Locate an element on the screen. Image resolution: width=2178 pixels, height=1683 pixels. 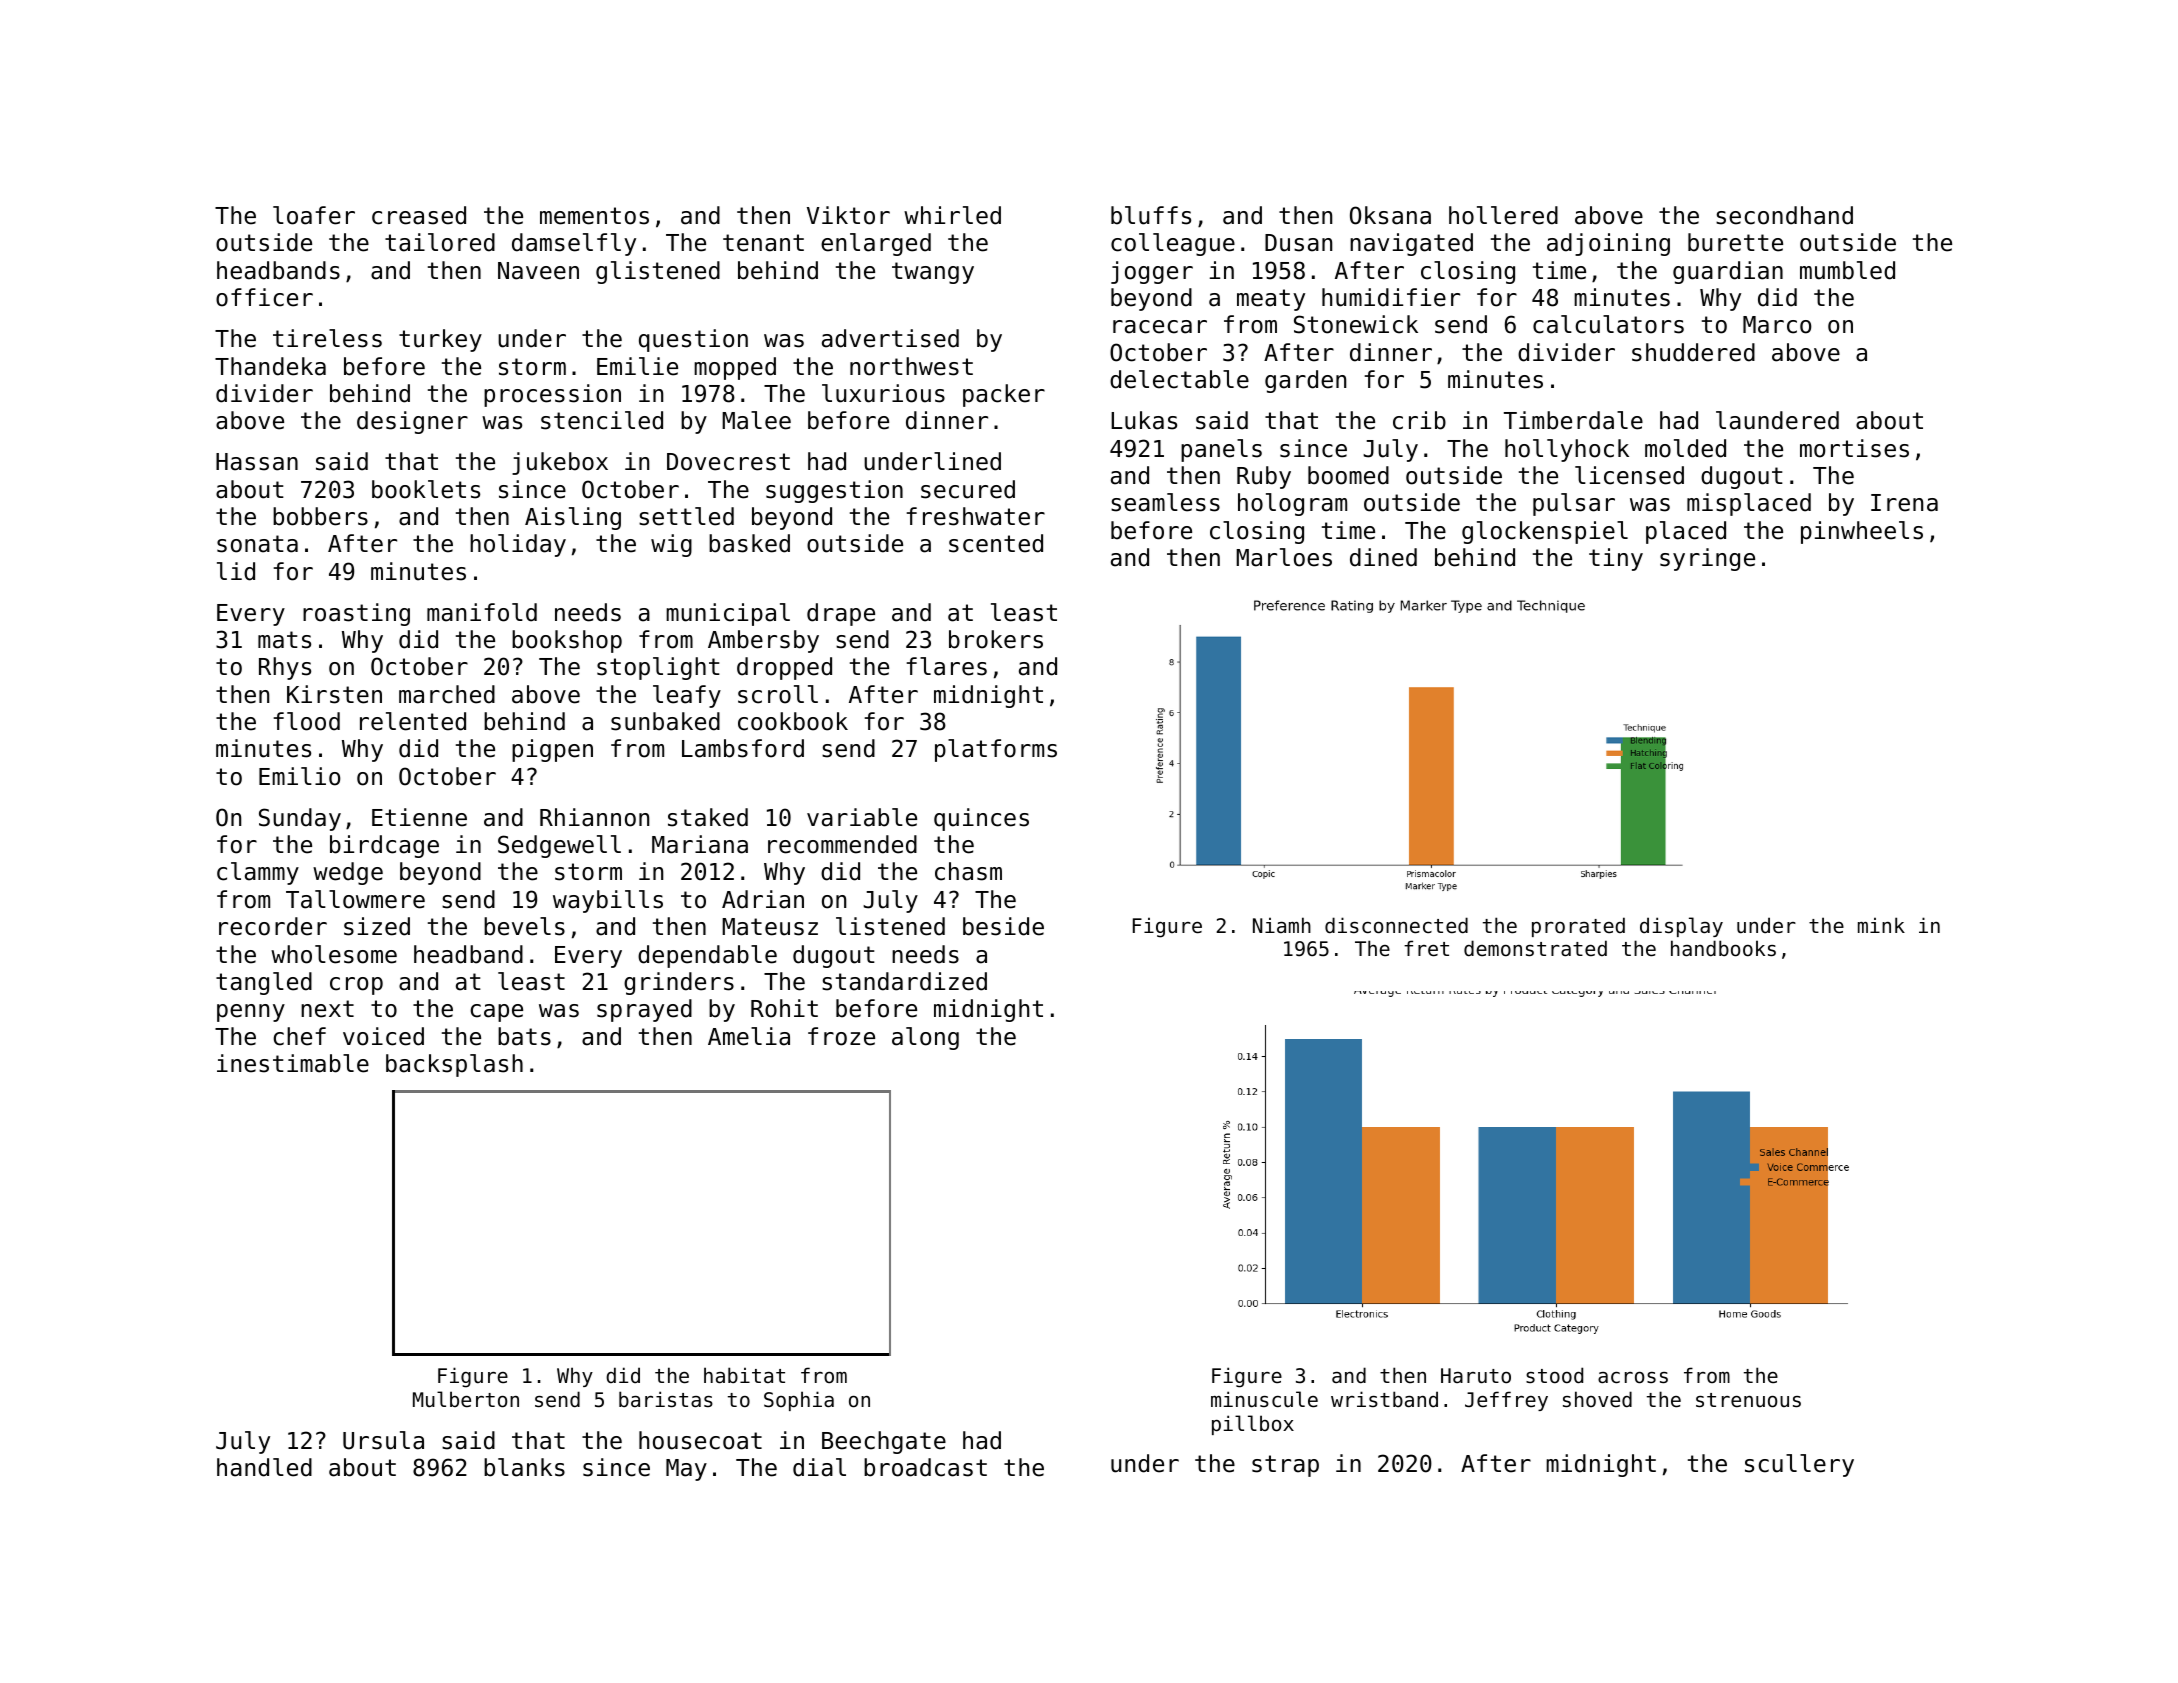
sunbaked is located at coordinates (665, 721).
